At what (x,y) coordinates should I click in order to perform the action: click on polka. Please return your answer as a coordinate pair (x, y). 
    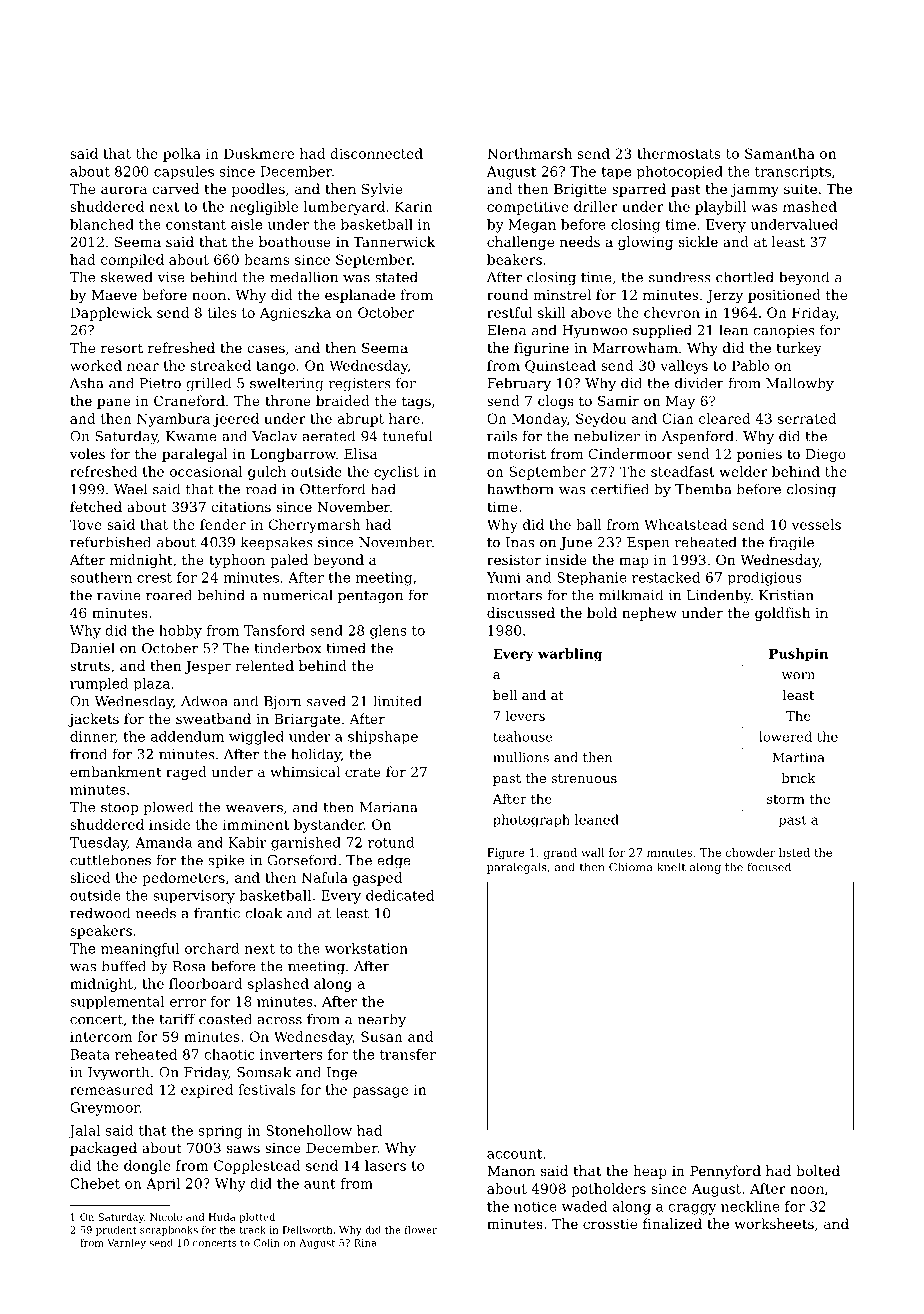
    Looking at the image, I should click on (182, 155).
